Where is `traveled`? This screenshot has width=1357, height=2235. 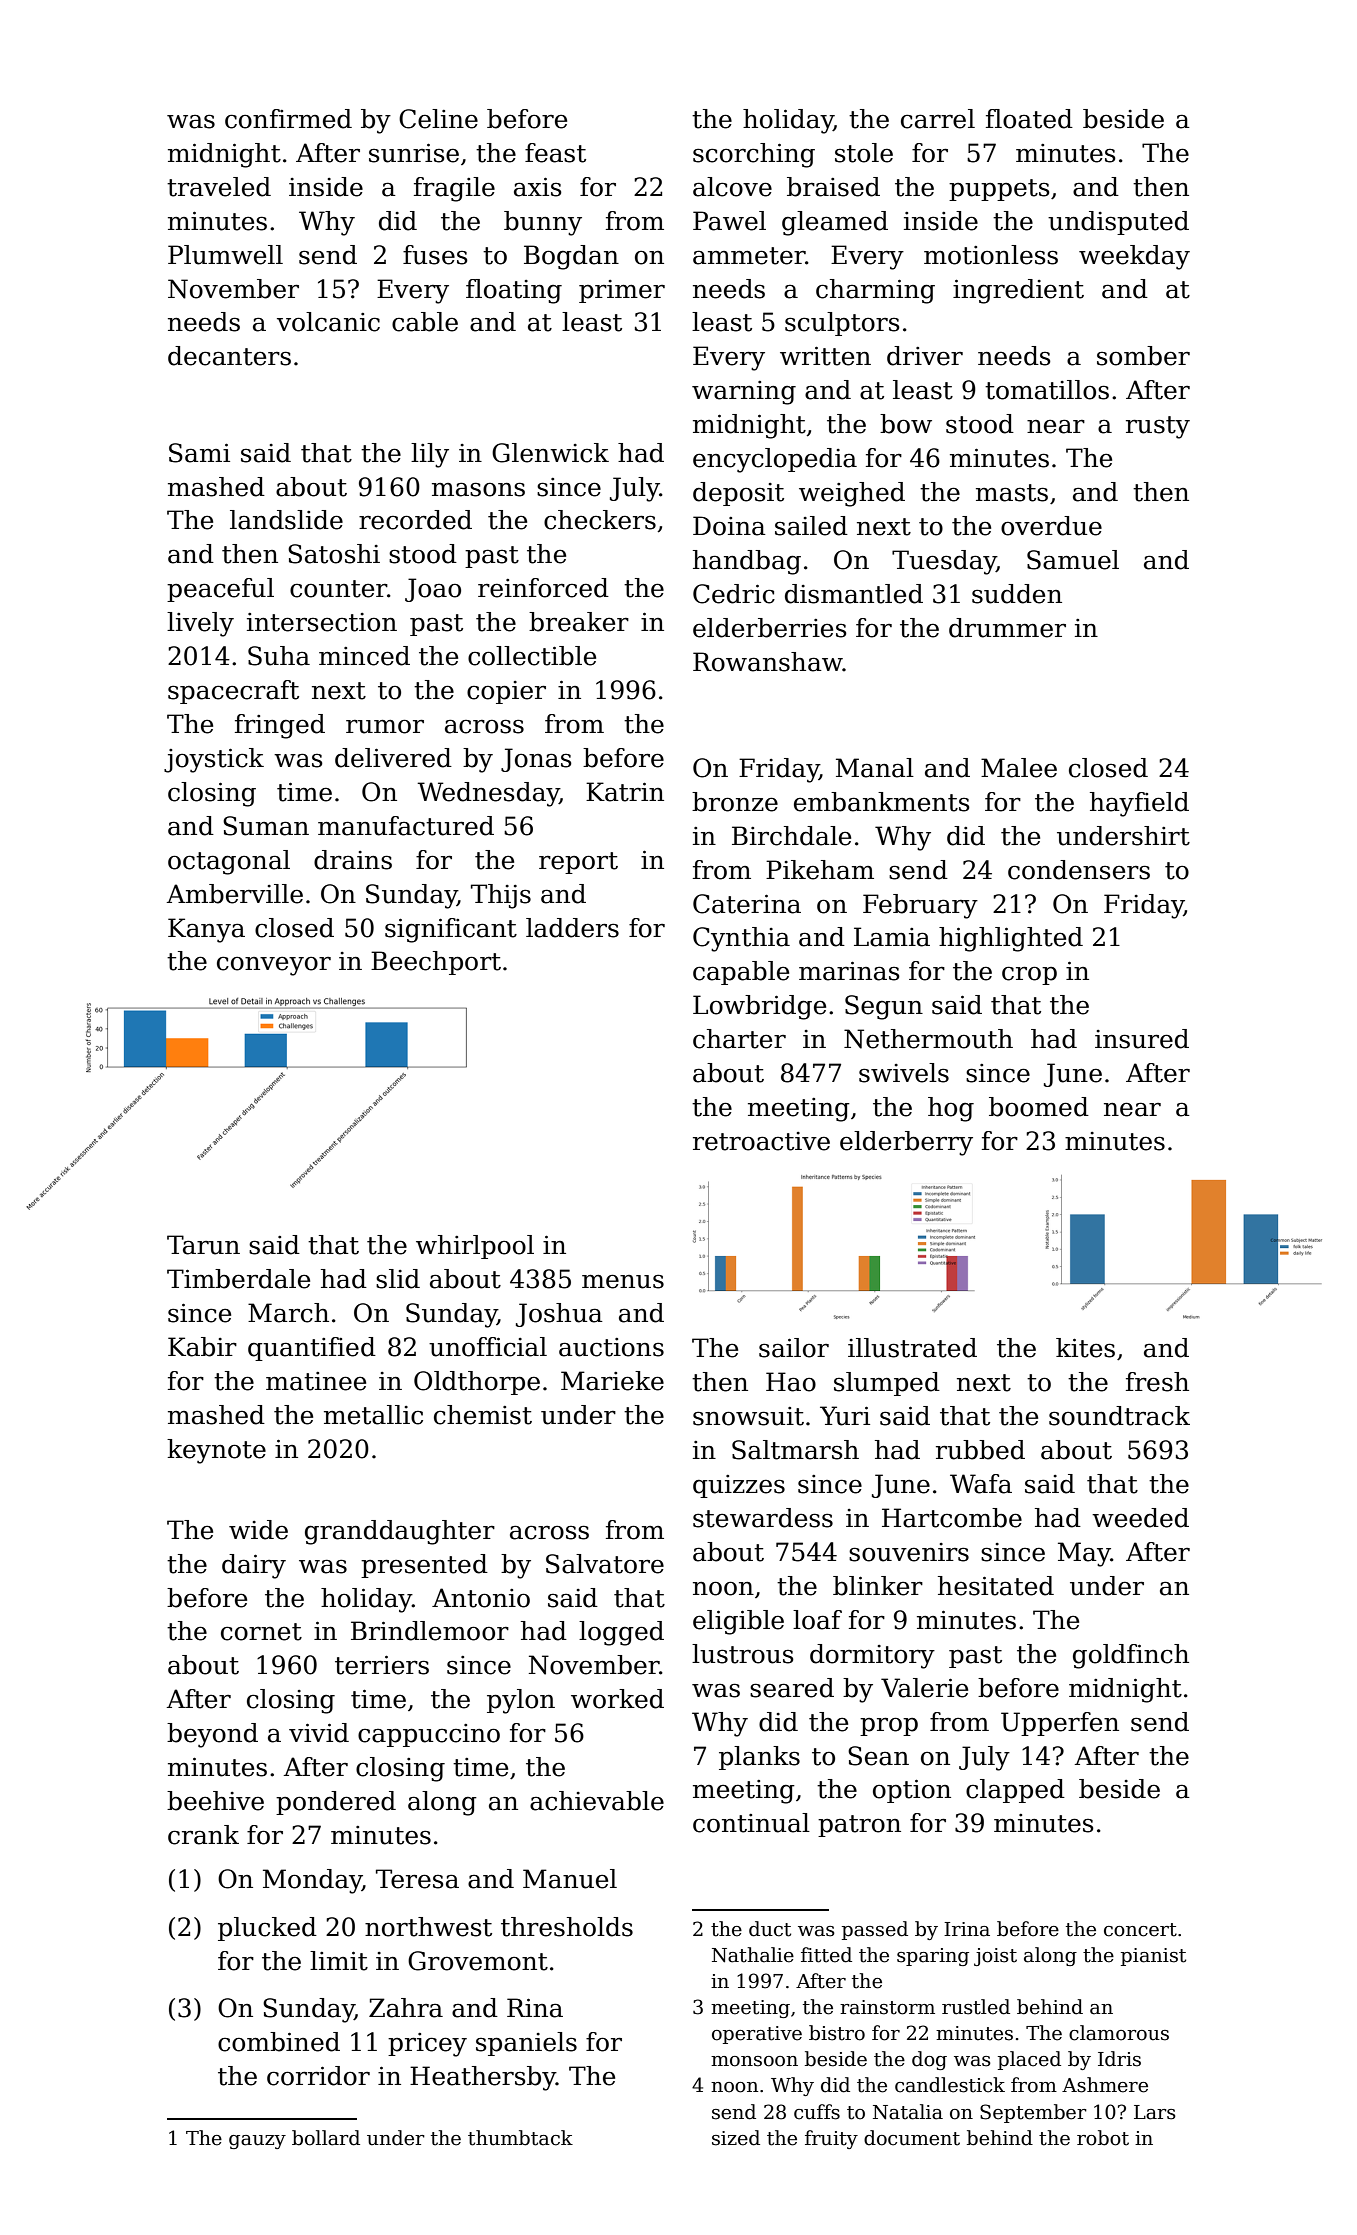
traveled is located at coordinates (219, 187).
